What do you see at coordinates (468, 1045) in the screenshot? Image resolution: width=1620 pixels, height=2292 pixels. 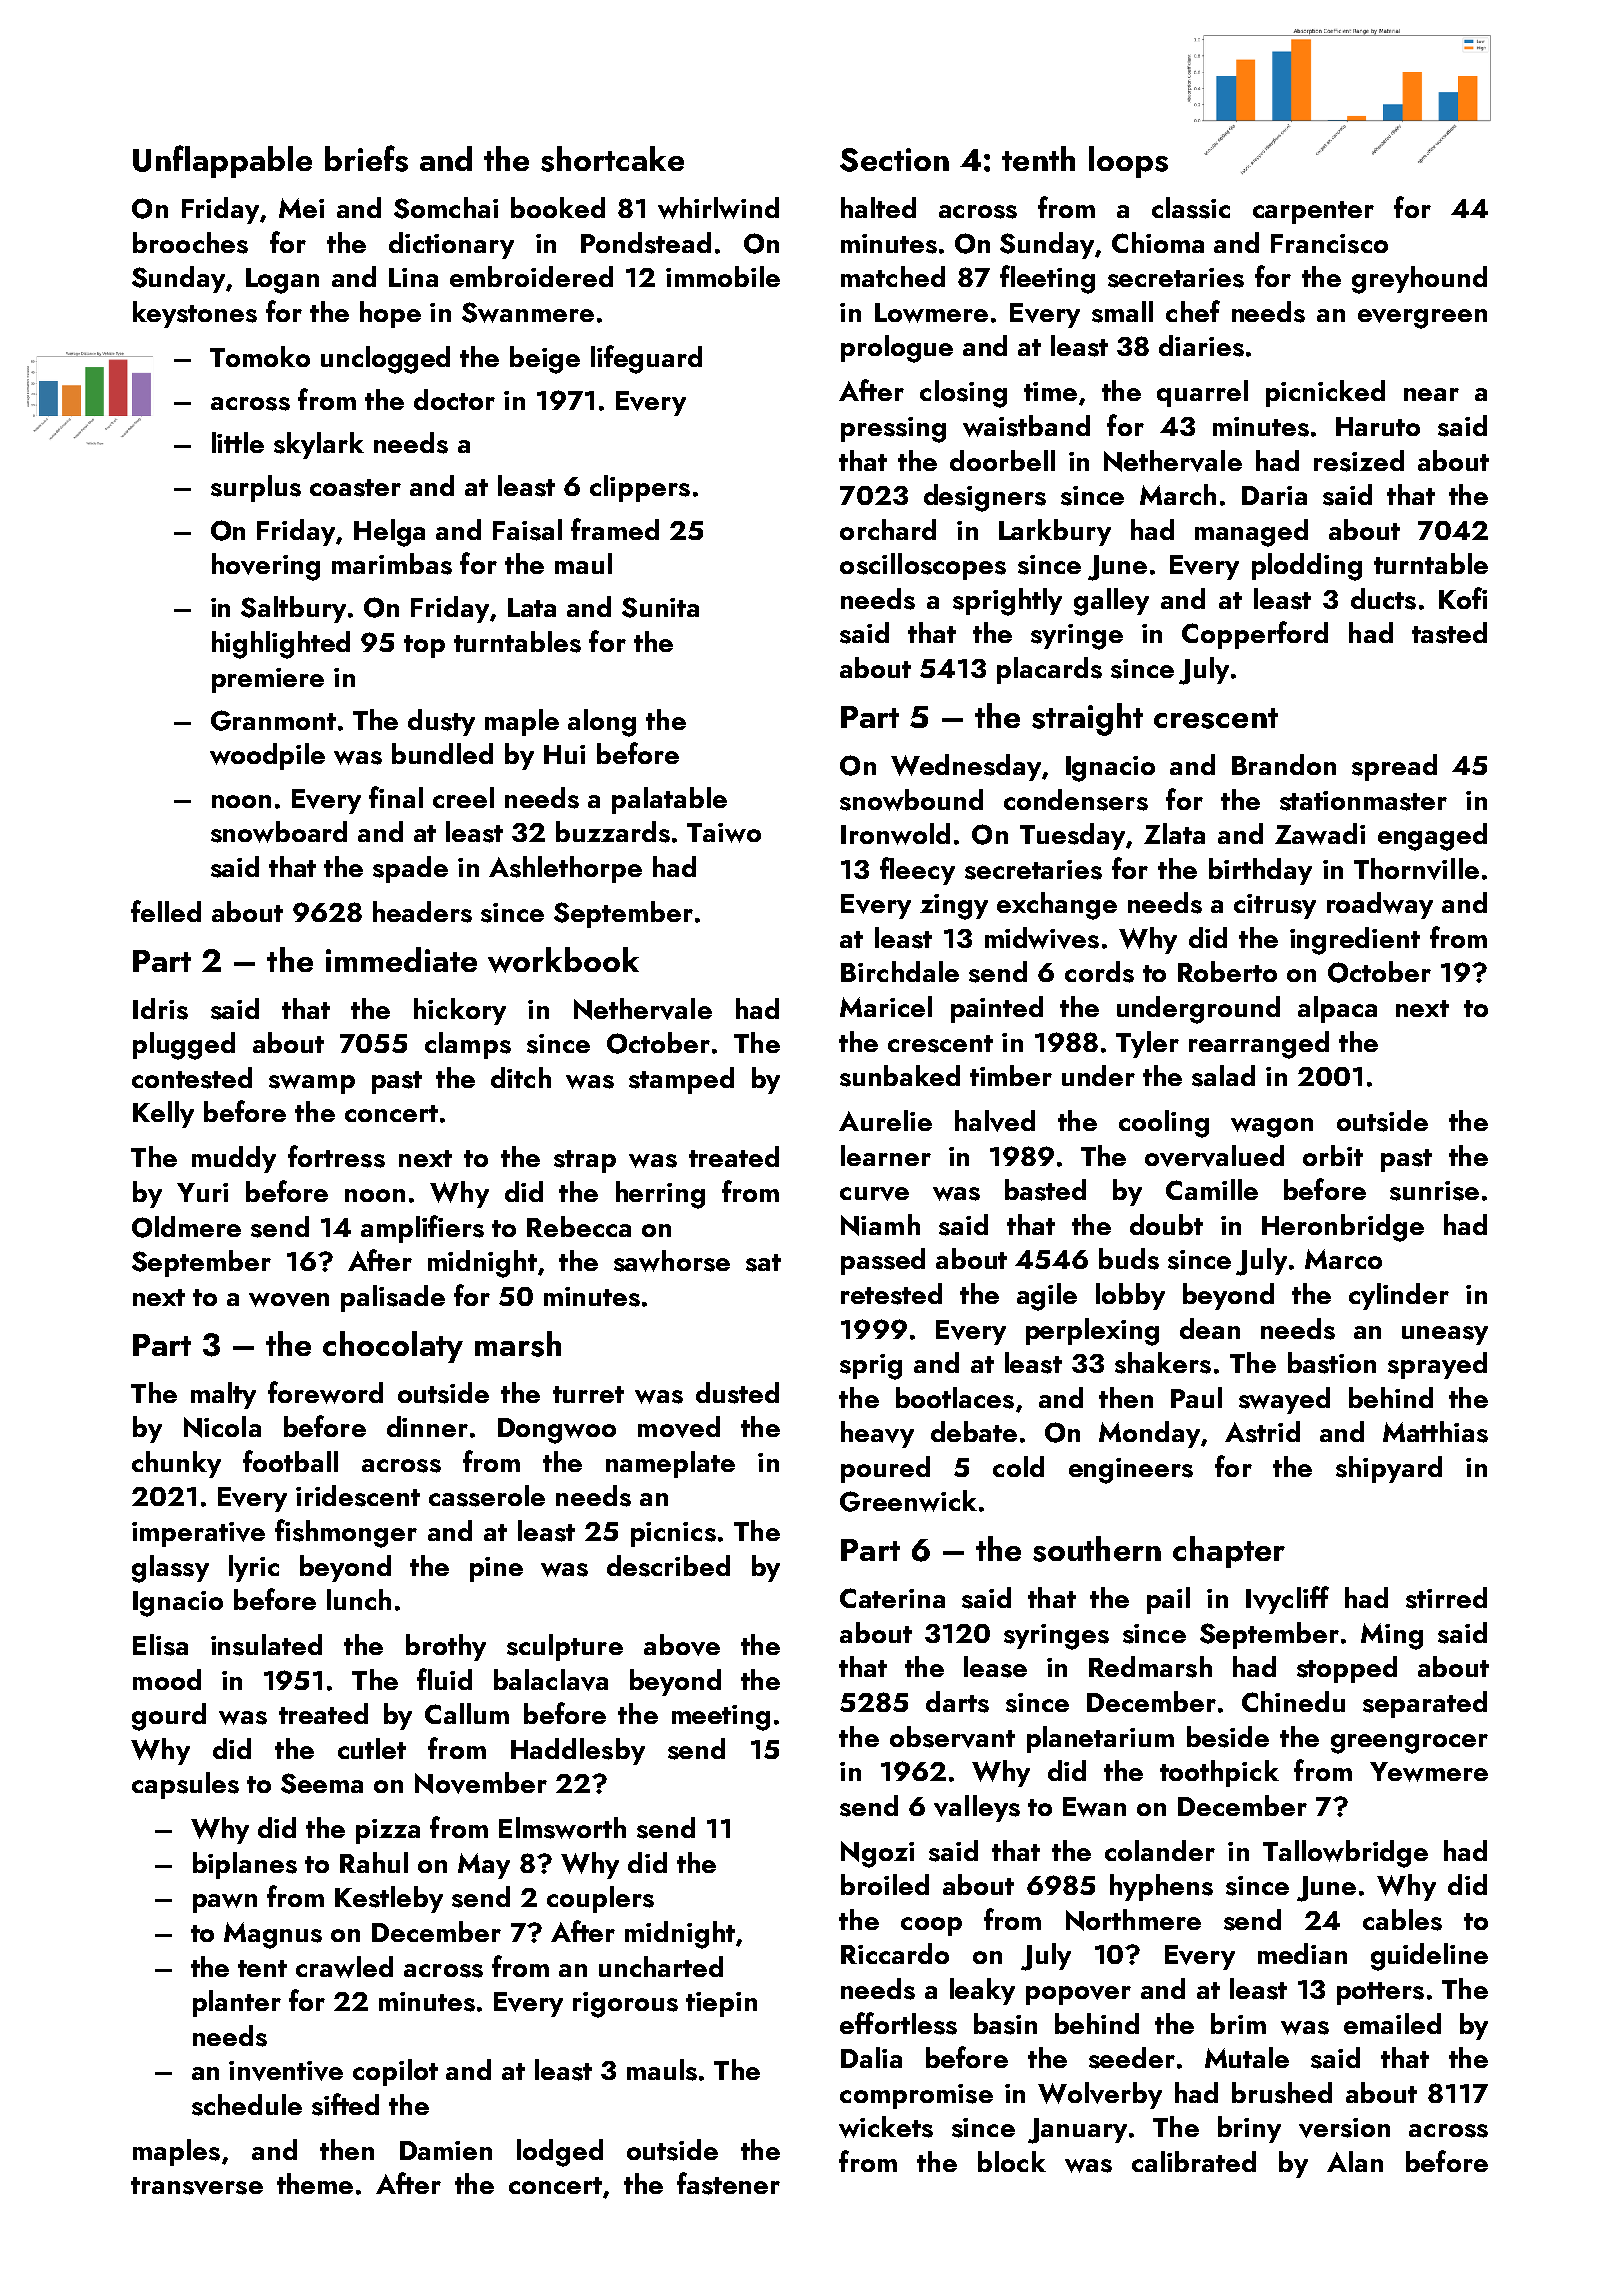 I see `clamps` at bounding box center [468, 1045].
